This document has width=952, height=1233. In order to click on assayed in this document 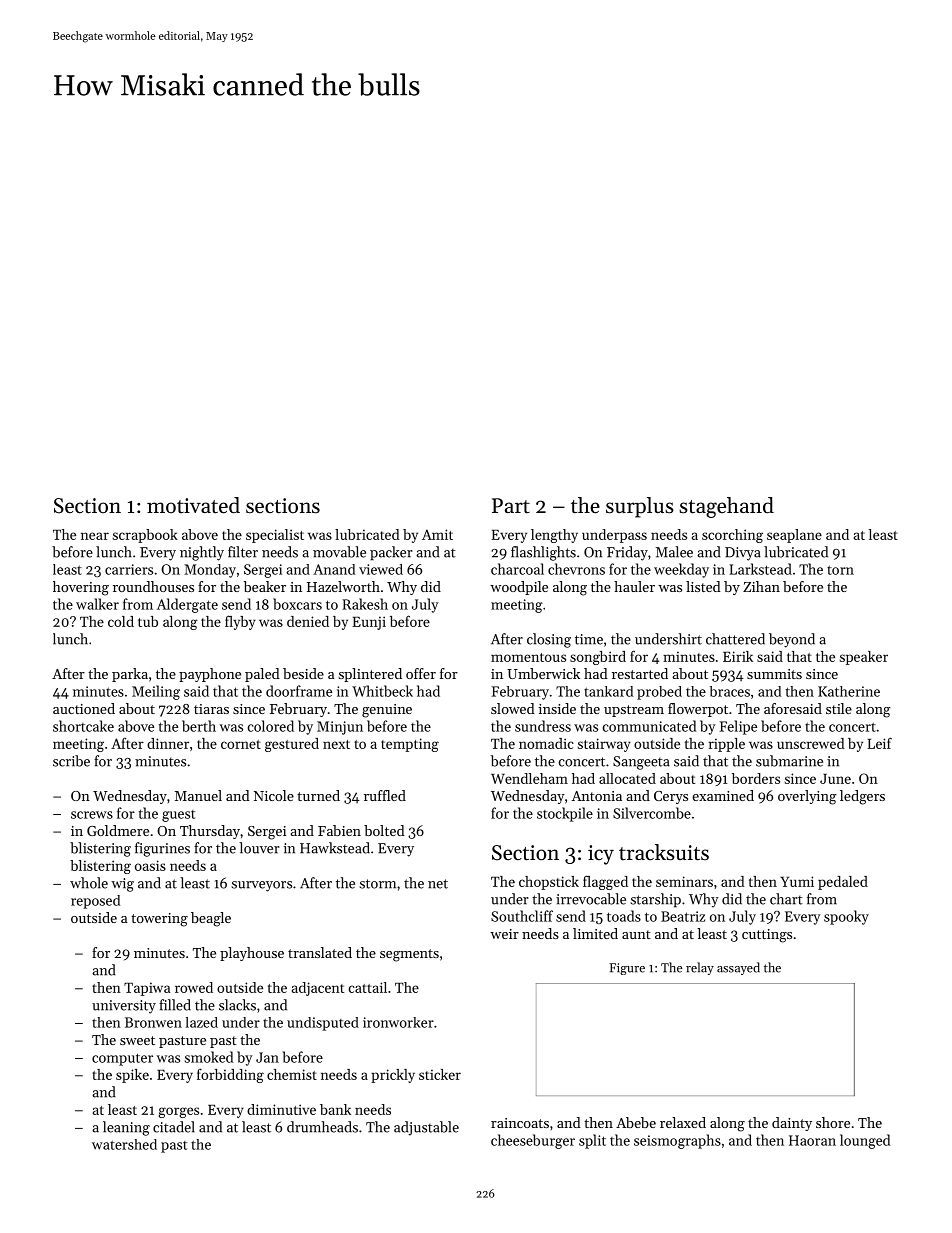, I will do `click(738, 968)`.
